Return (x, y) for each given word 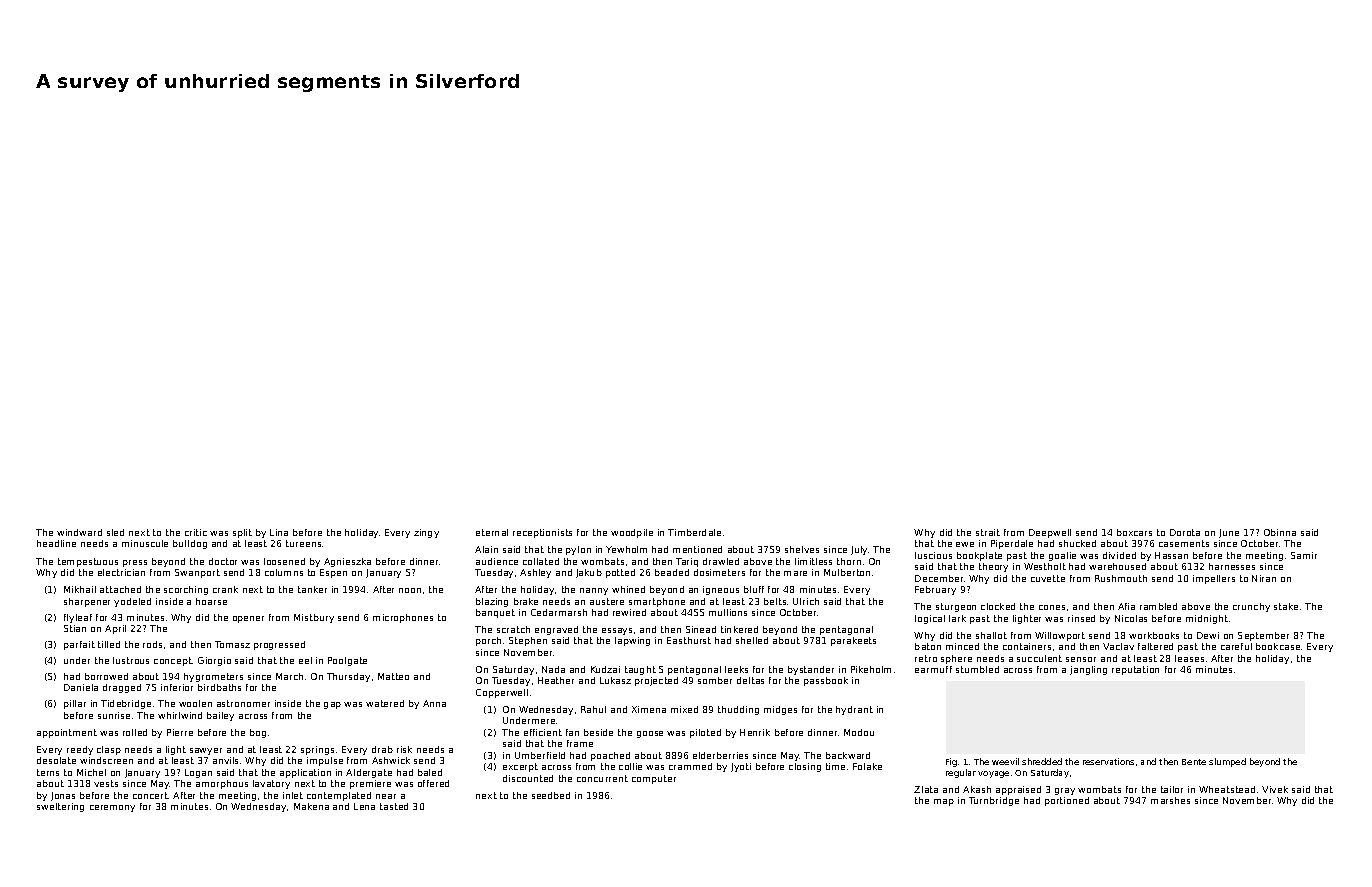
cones (1052, 607)
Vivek (1275, 789)
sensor (1081, 659)
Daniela (81, 687)
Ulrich (806, 601)
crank (225, 589)
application (305, 773)
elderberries (720, 755)
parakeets (853, 641)
